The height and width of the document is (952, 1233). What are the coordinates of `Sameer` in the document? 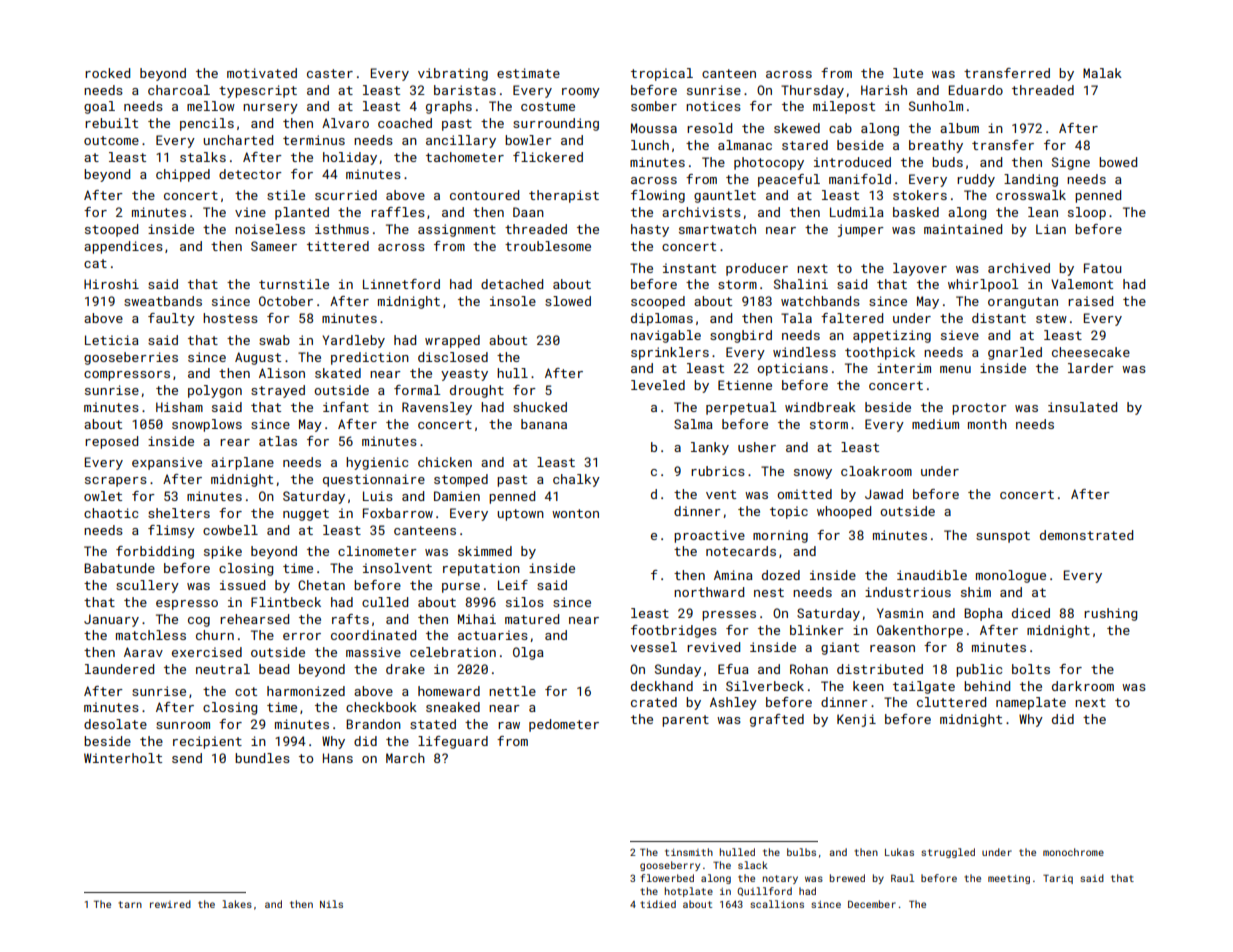 It's located at (274, 246).
